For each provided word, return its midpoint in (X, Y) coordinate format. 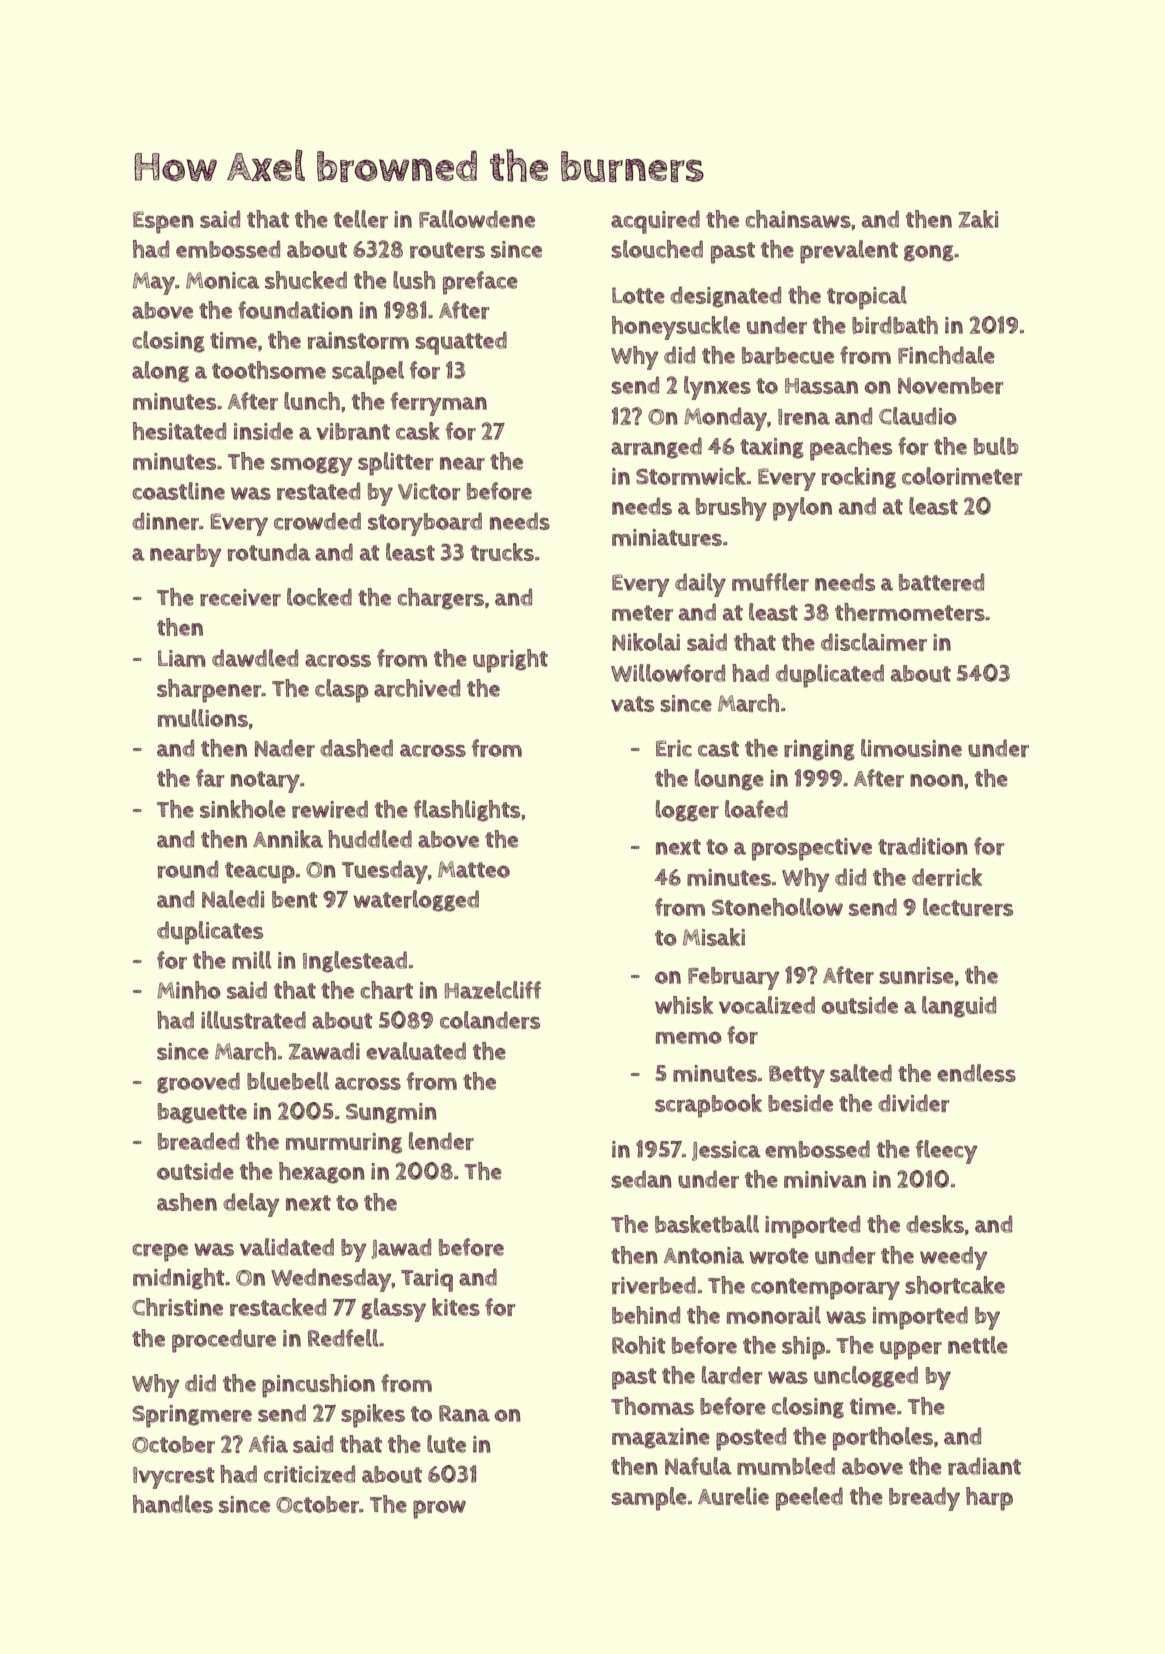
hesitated (179, 431)
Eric (674, 748)
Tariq (427, 1280)
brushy (731, 509)
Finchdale (946, 355)
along (160, 372)
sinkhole (243, 809)
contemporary (825, 1289)
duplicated (830, 676)
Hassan (821, 386)
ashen (187, 1202)
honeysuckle (676, 328)
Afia (268, 1444)
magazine (661, 1438)
